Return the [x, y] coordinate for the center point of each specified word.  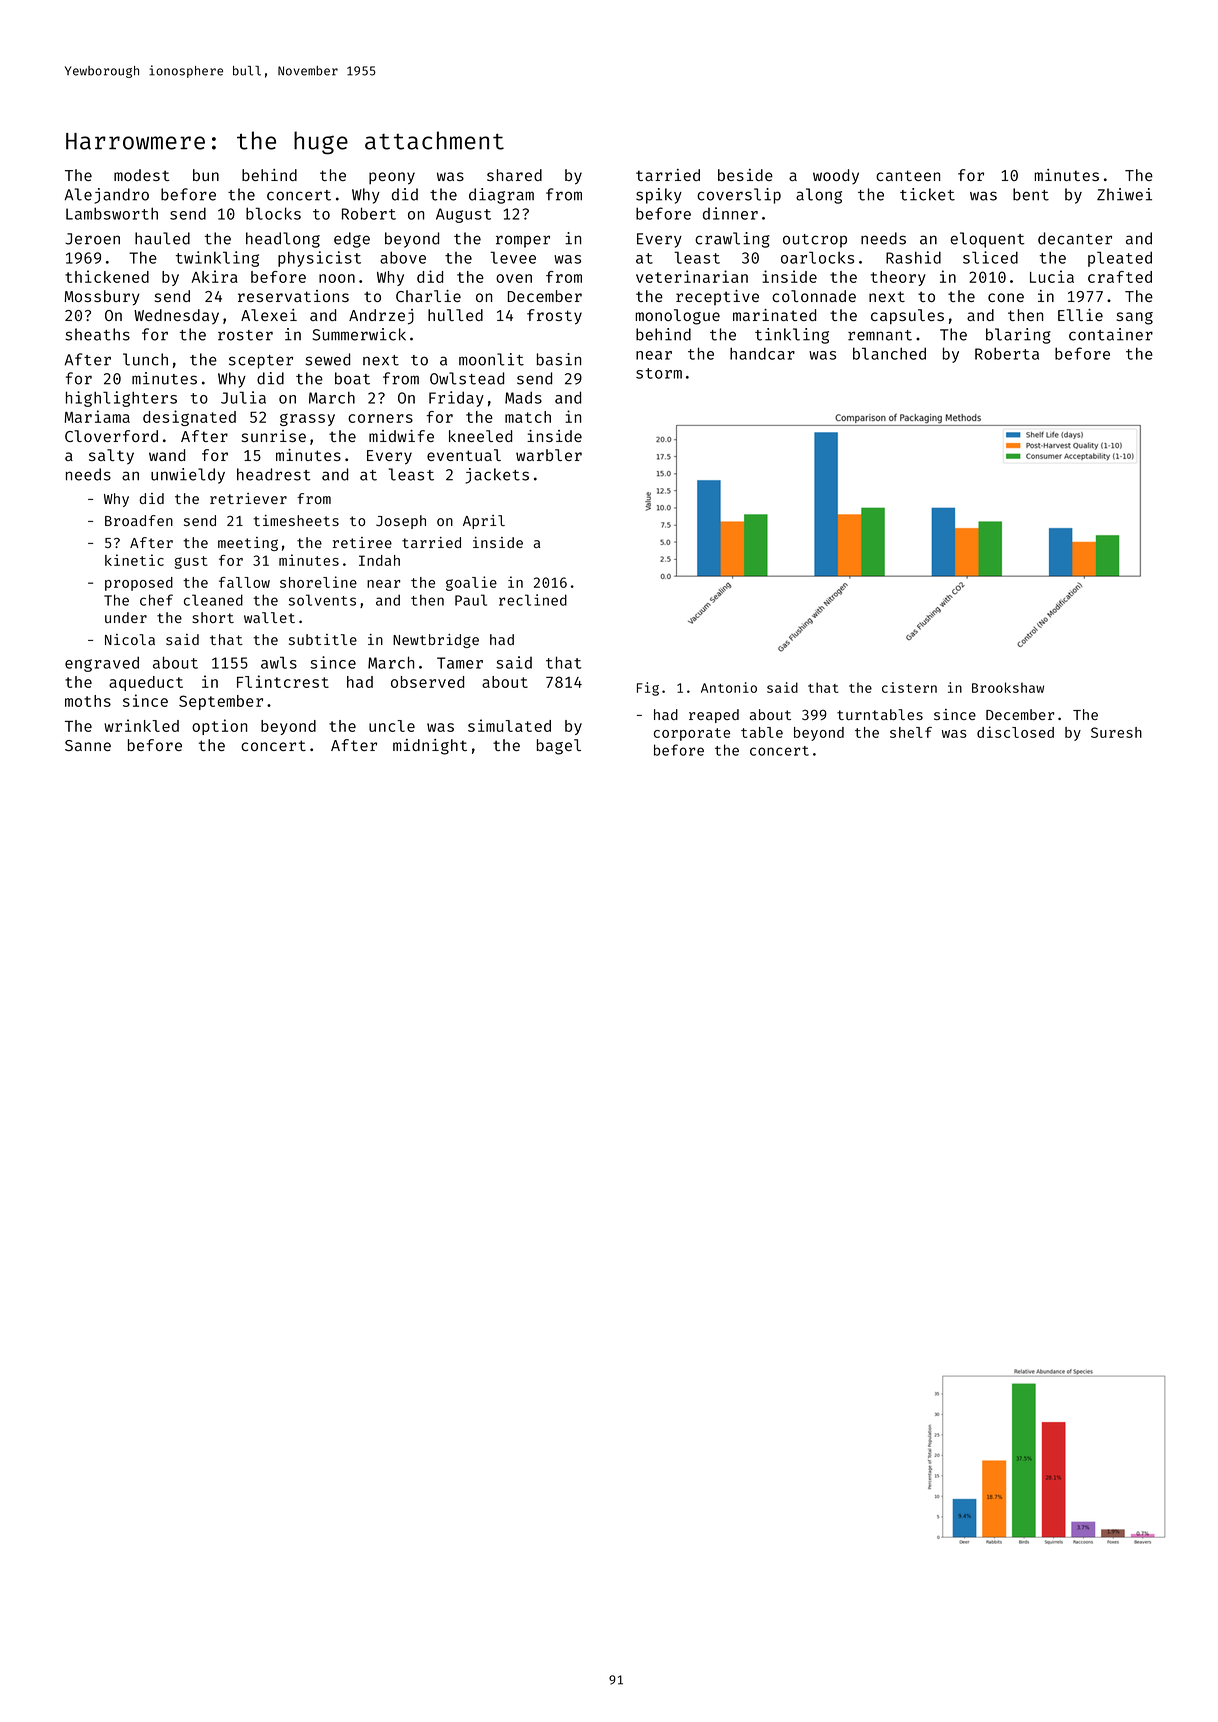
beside [745, 175]
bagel [559, 747]
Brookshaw [1008, 687]
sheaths [97, 334]
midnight [430, 747]
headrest [274, 474]
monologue [678, 317]
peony [392, 178]
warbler [549, 455]
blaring [1018, 336]
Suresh [1116, 732]
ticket [927, 194]
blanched [889, 353]
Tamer [460, 663]
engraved [102, 664]
